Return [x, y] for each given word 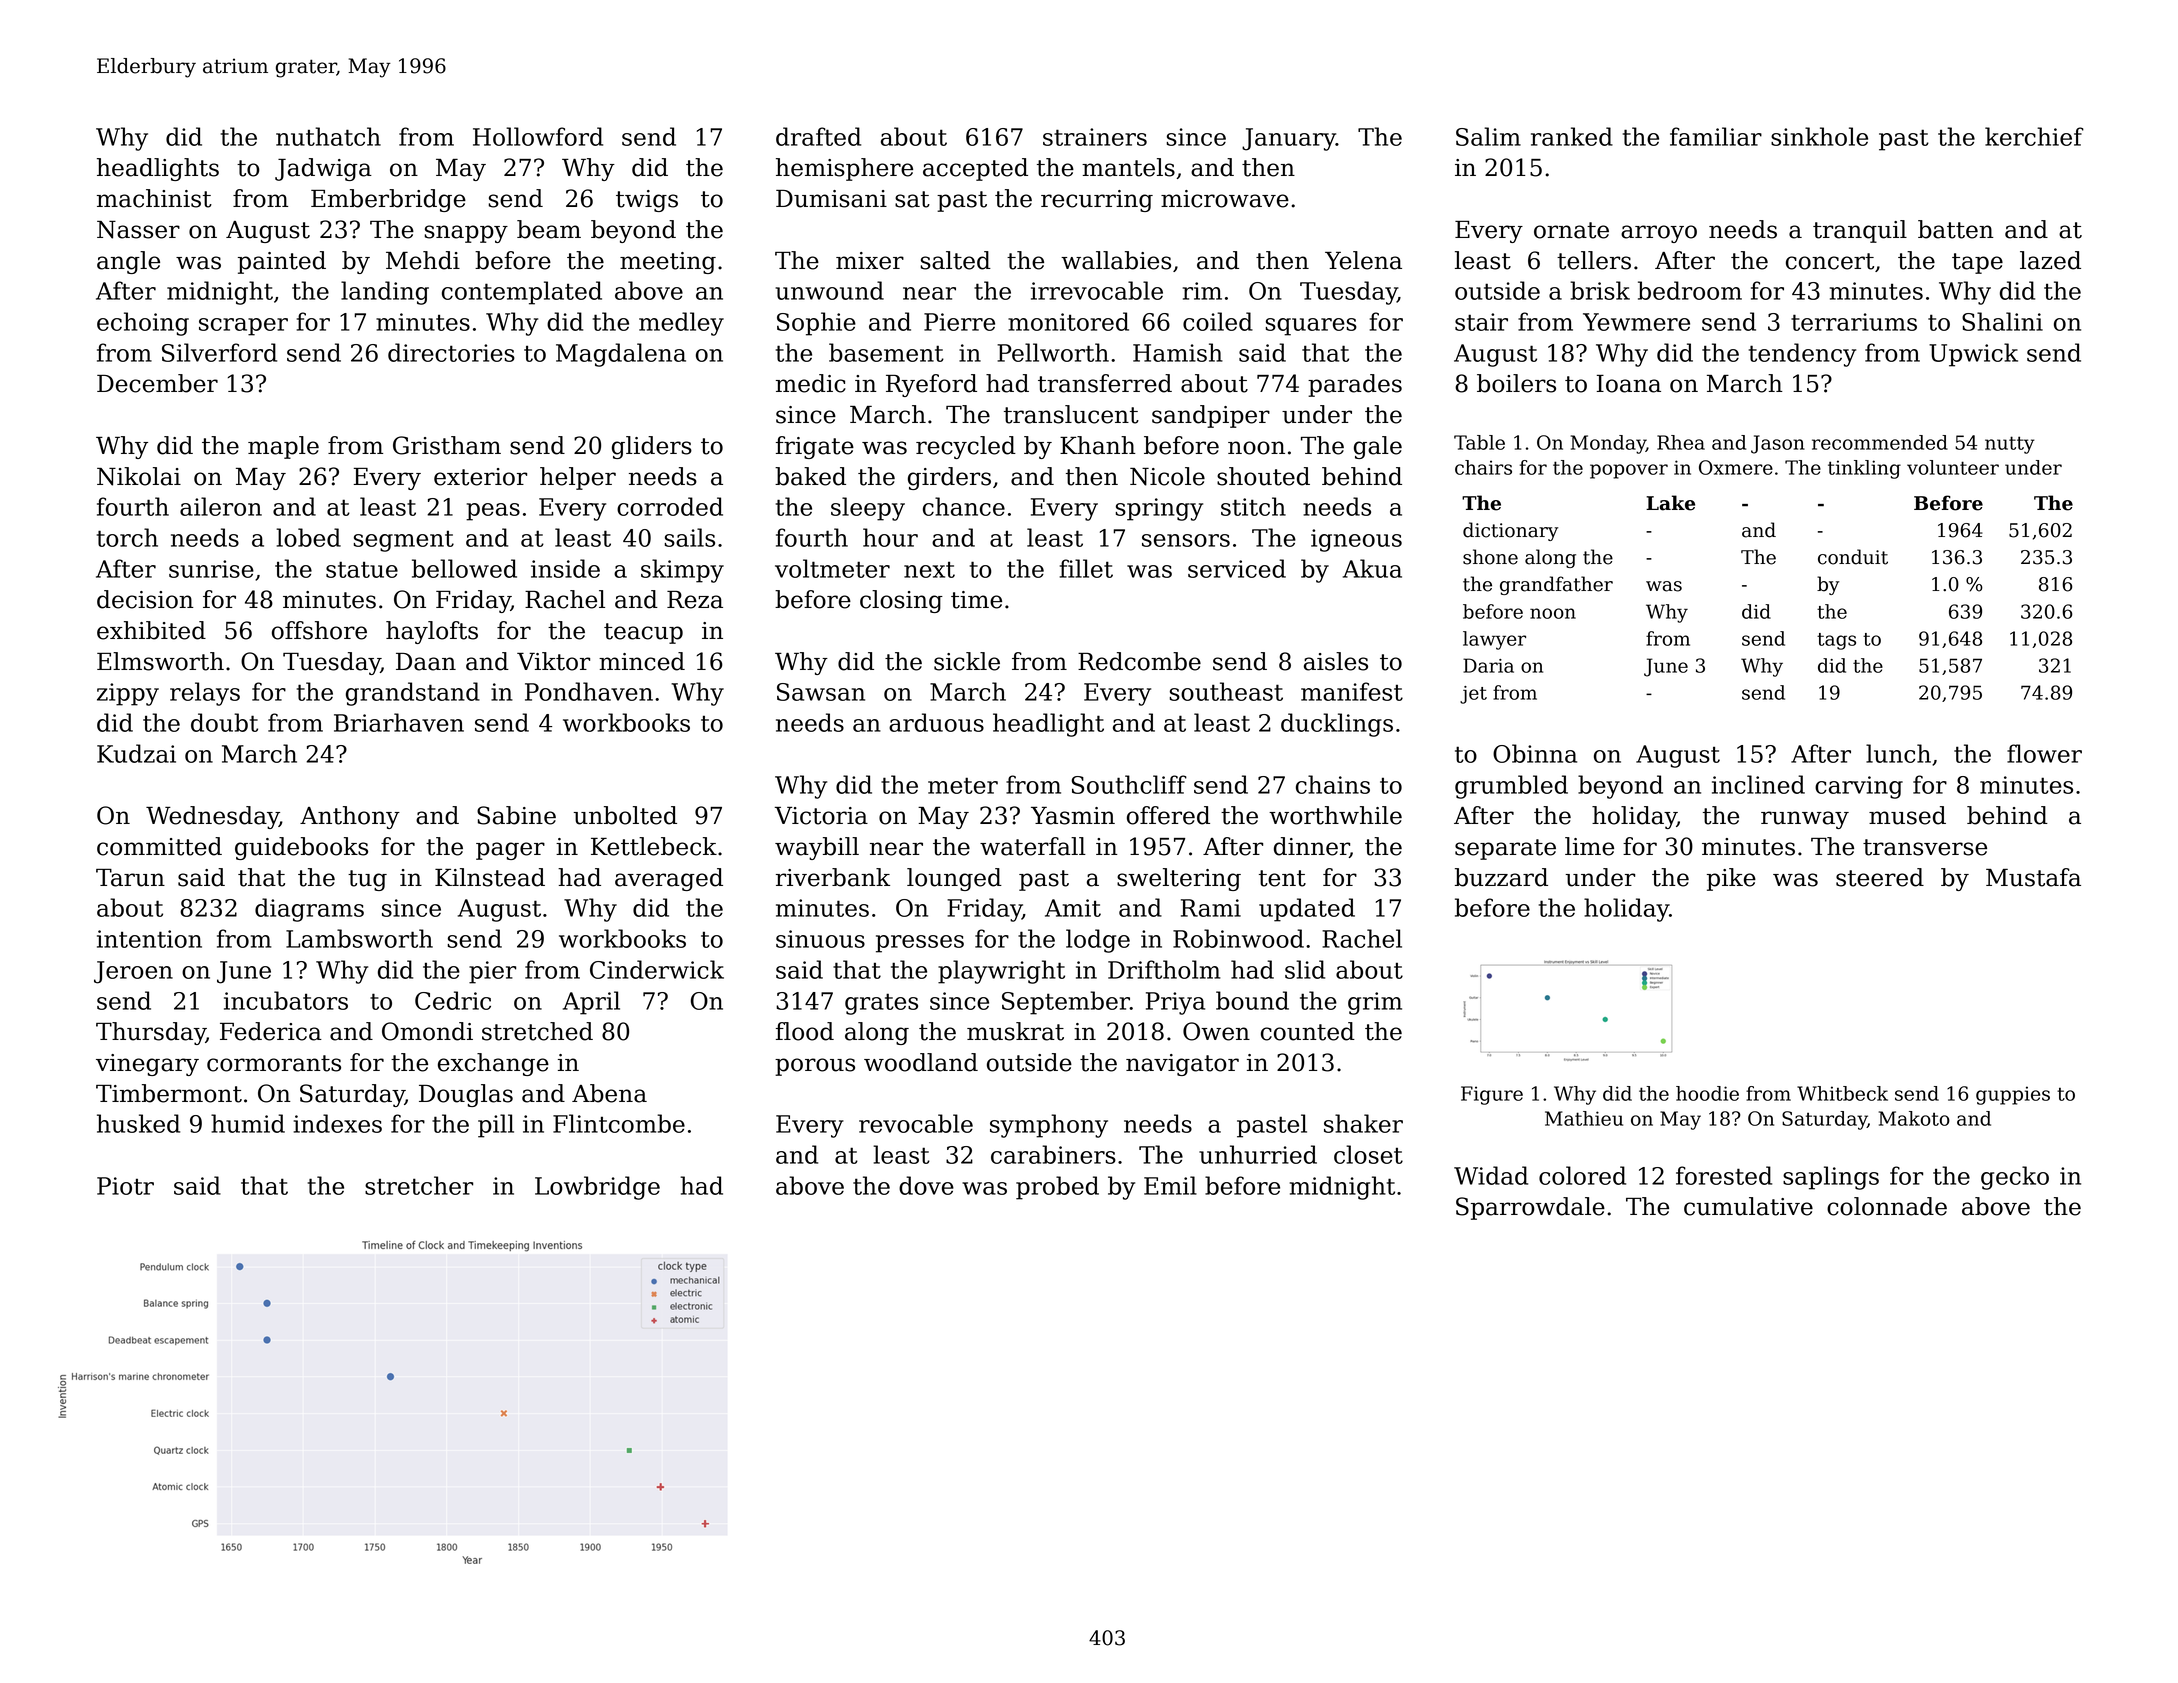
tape [1977, 263]
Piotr [125, 1186]
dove [926, 1185]
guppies [2013, 1095]
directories [451, 352]
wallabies [1116, 260]
